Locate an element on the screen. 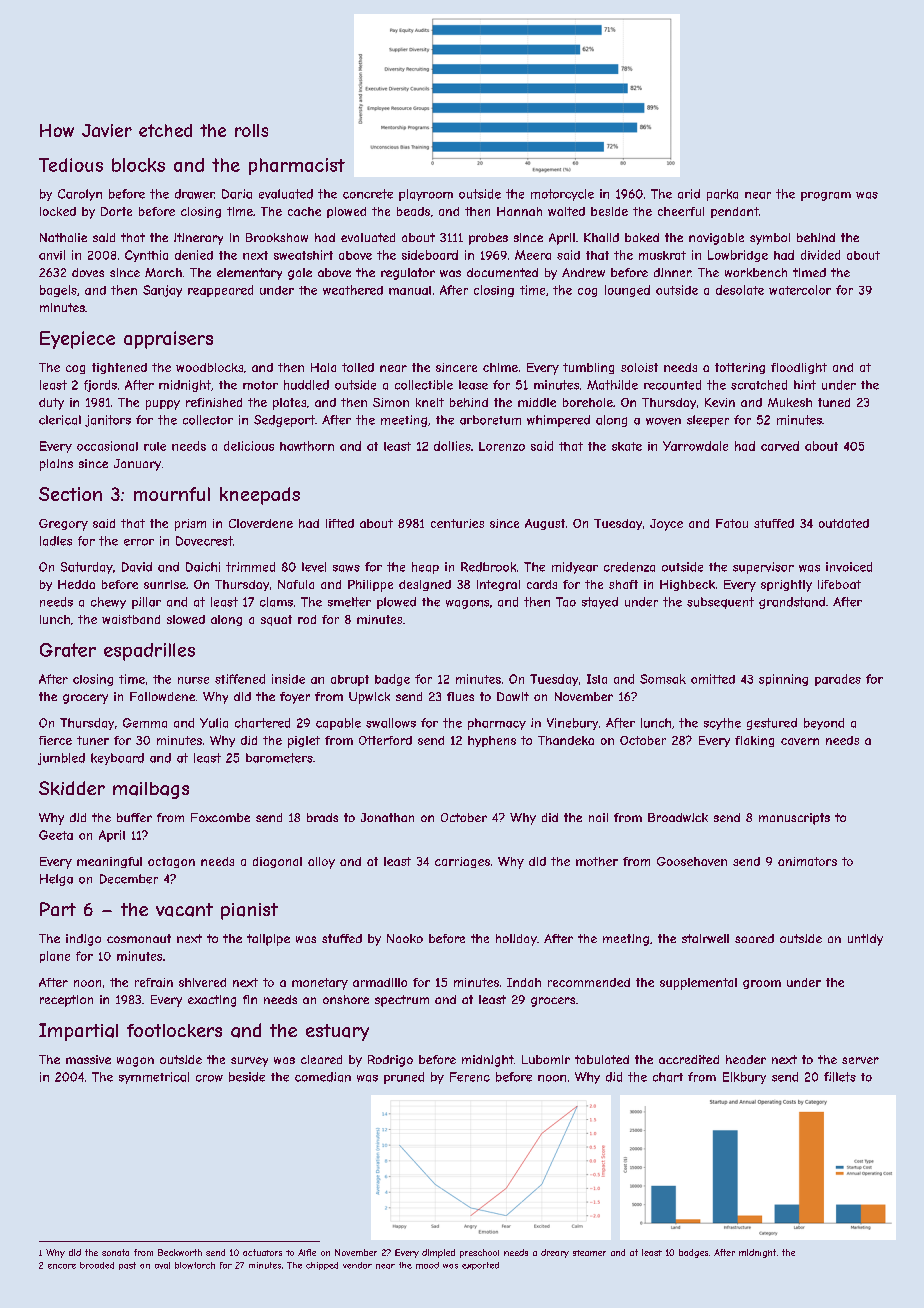  waistband is located at coordinates (131, 619).
